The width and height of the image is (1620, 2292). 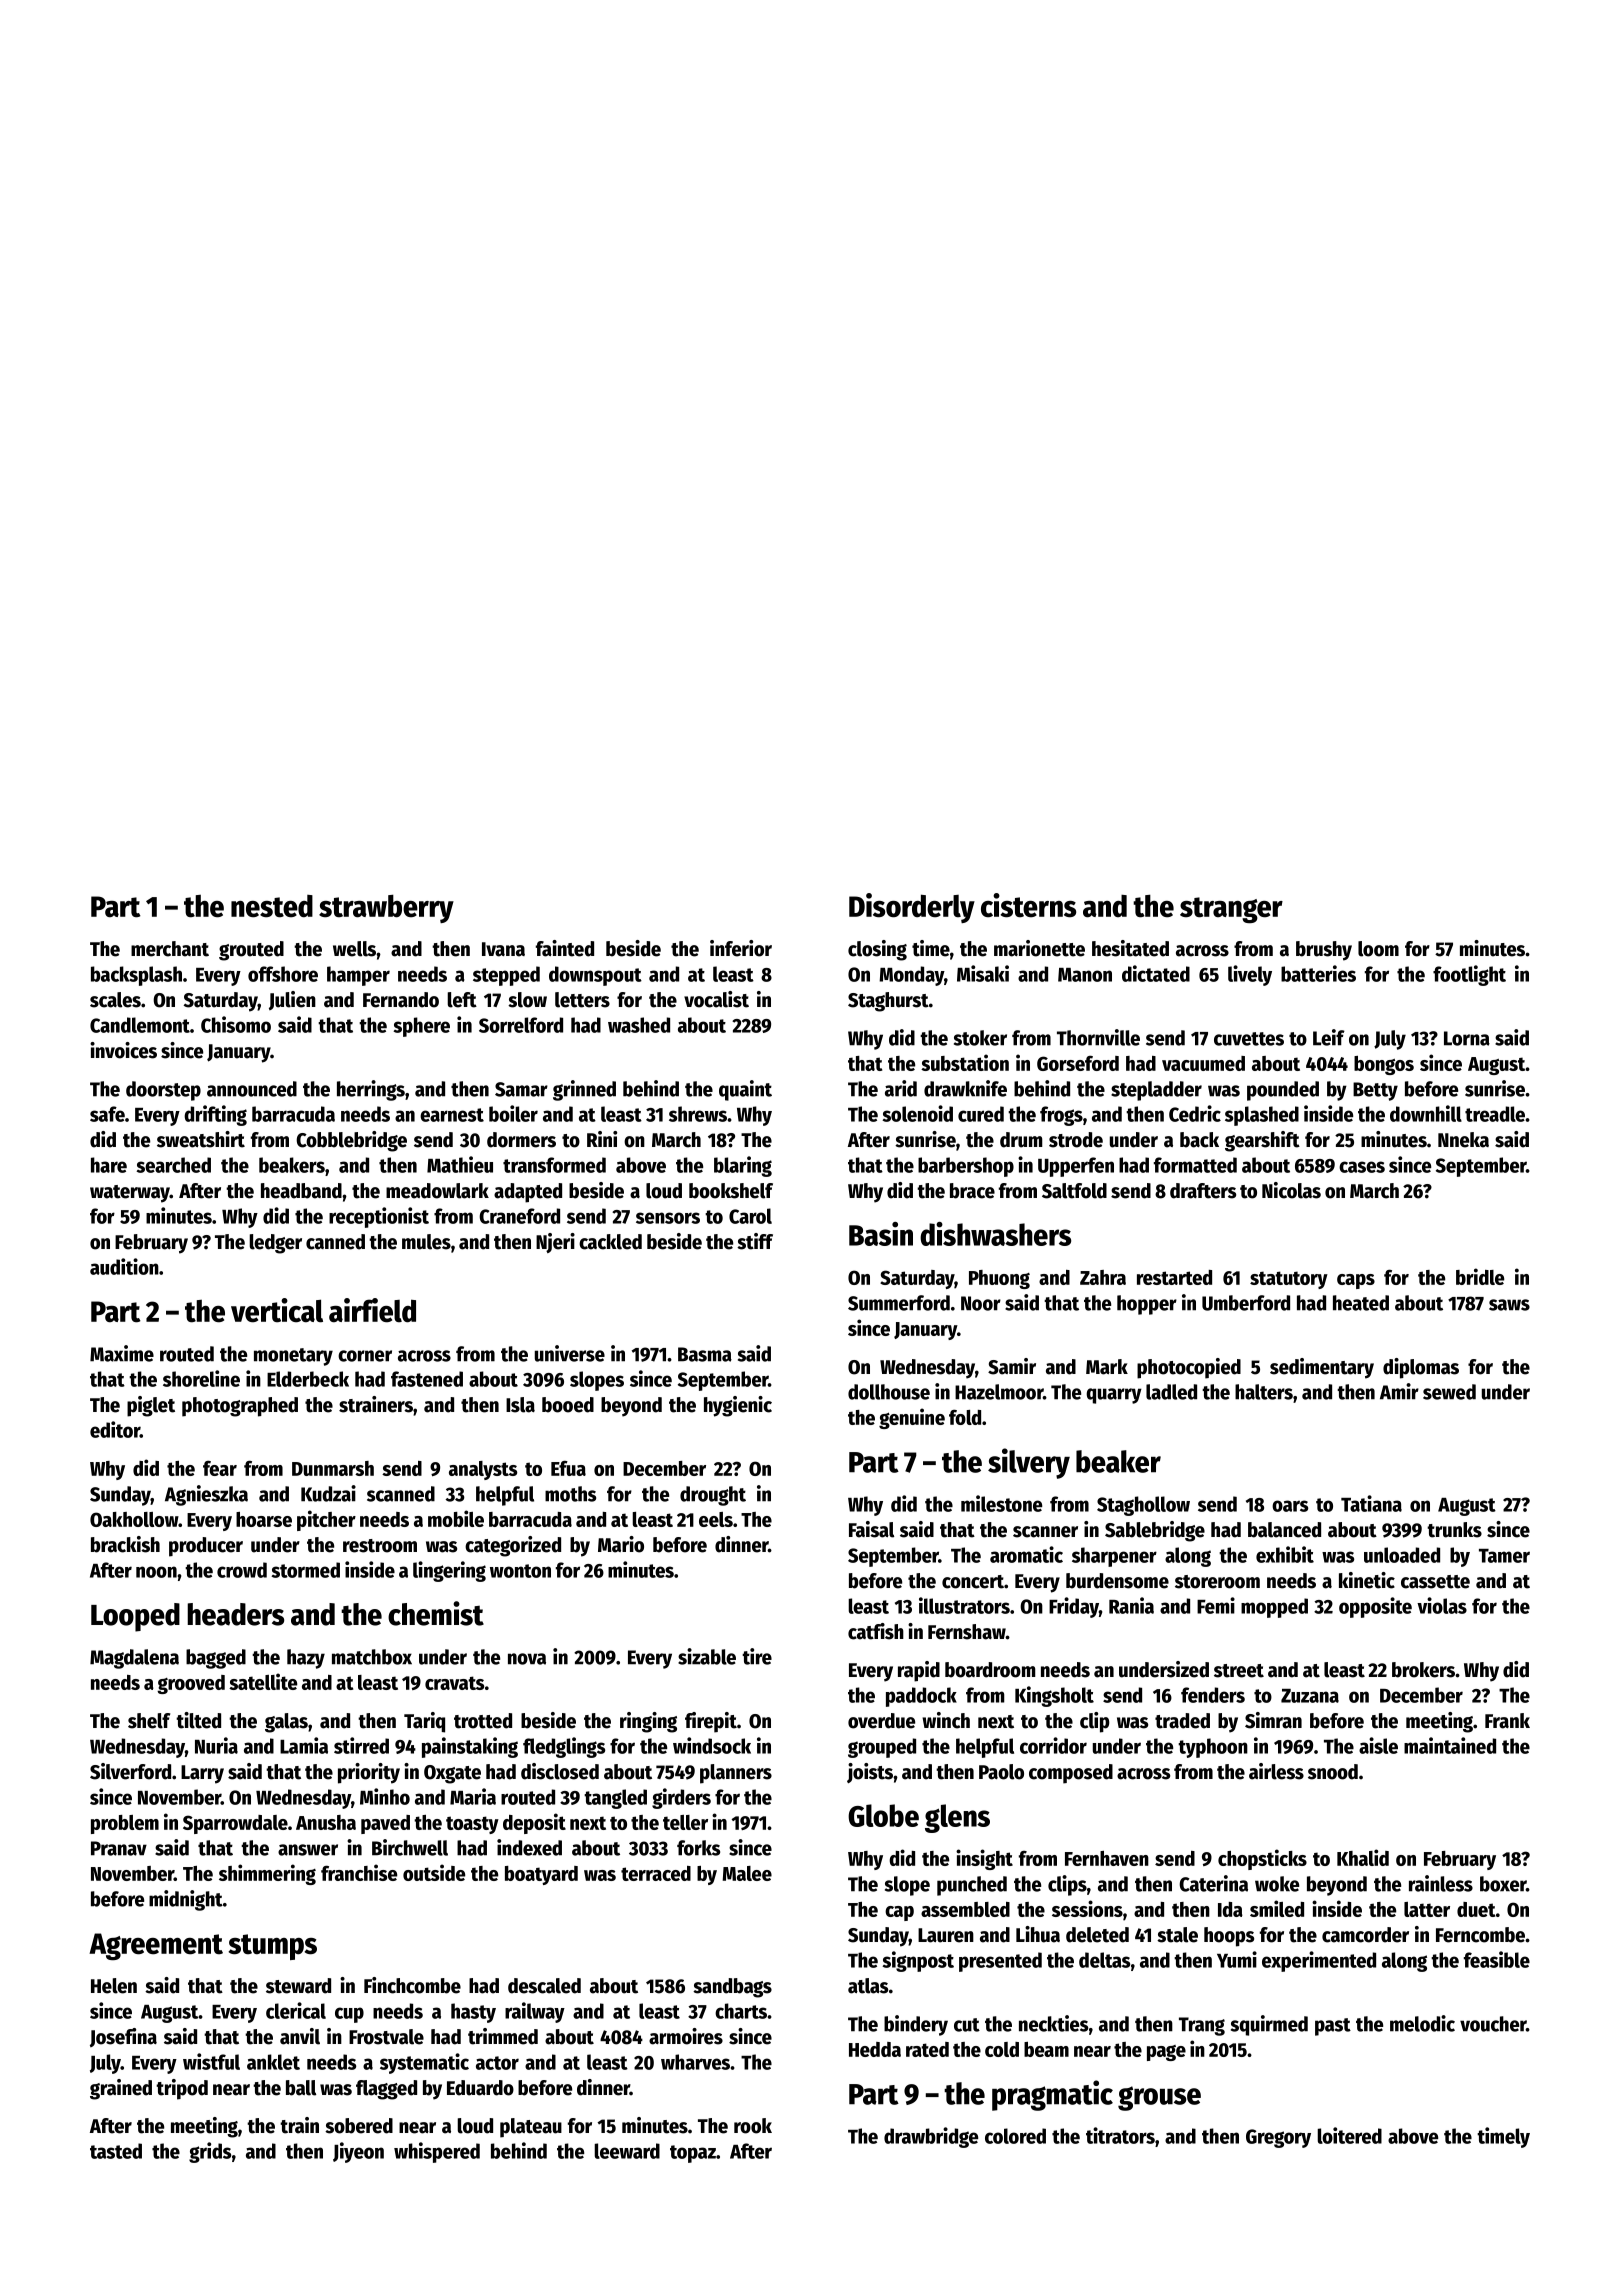 What do you see at coordinates (1361, 1303) in the image?
I see `heated` at bounding box center [1361, 1303].
